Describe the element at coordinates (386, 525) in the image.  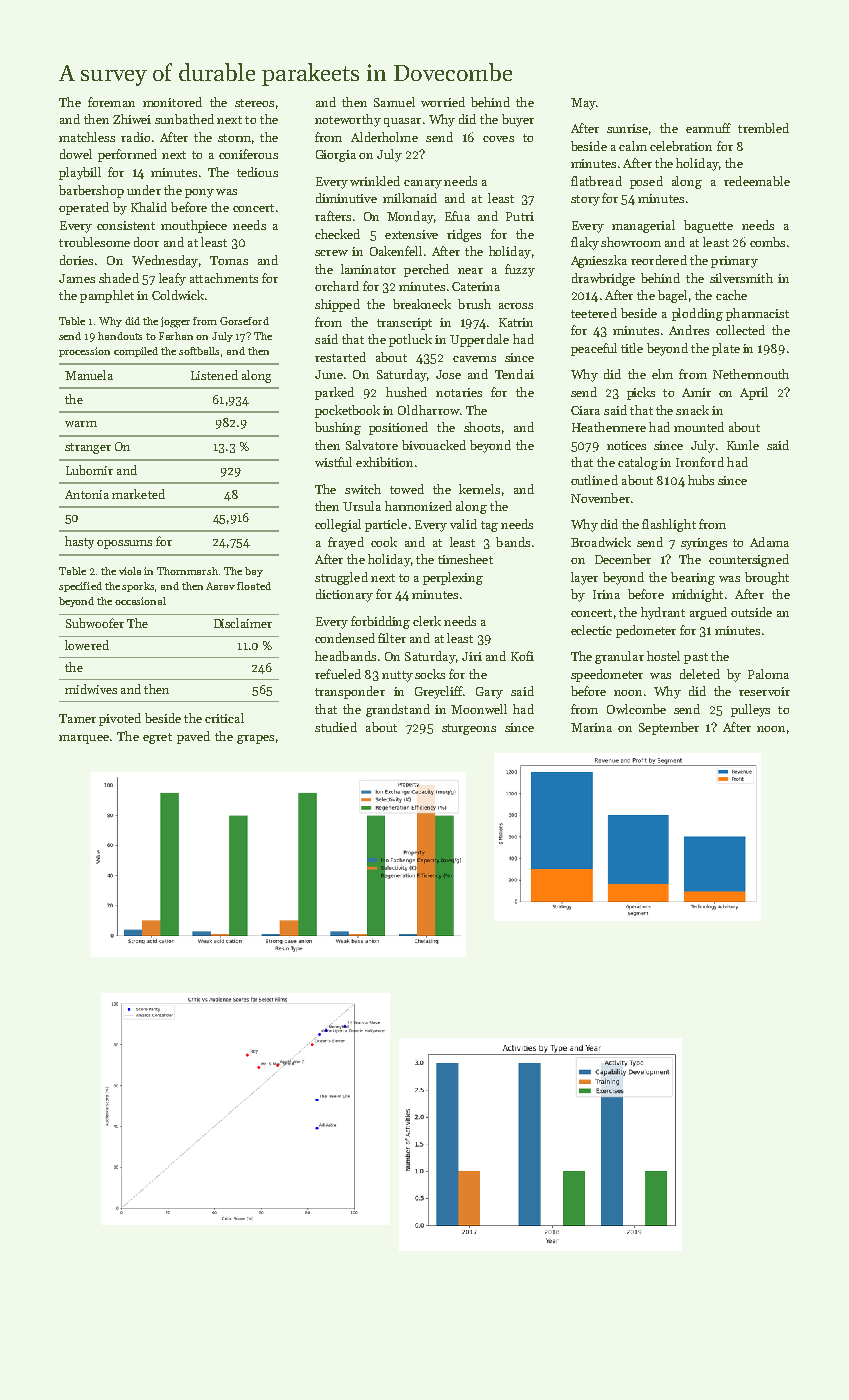
I see `particle` at that location.
